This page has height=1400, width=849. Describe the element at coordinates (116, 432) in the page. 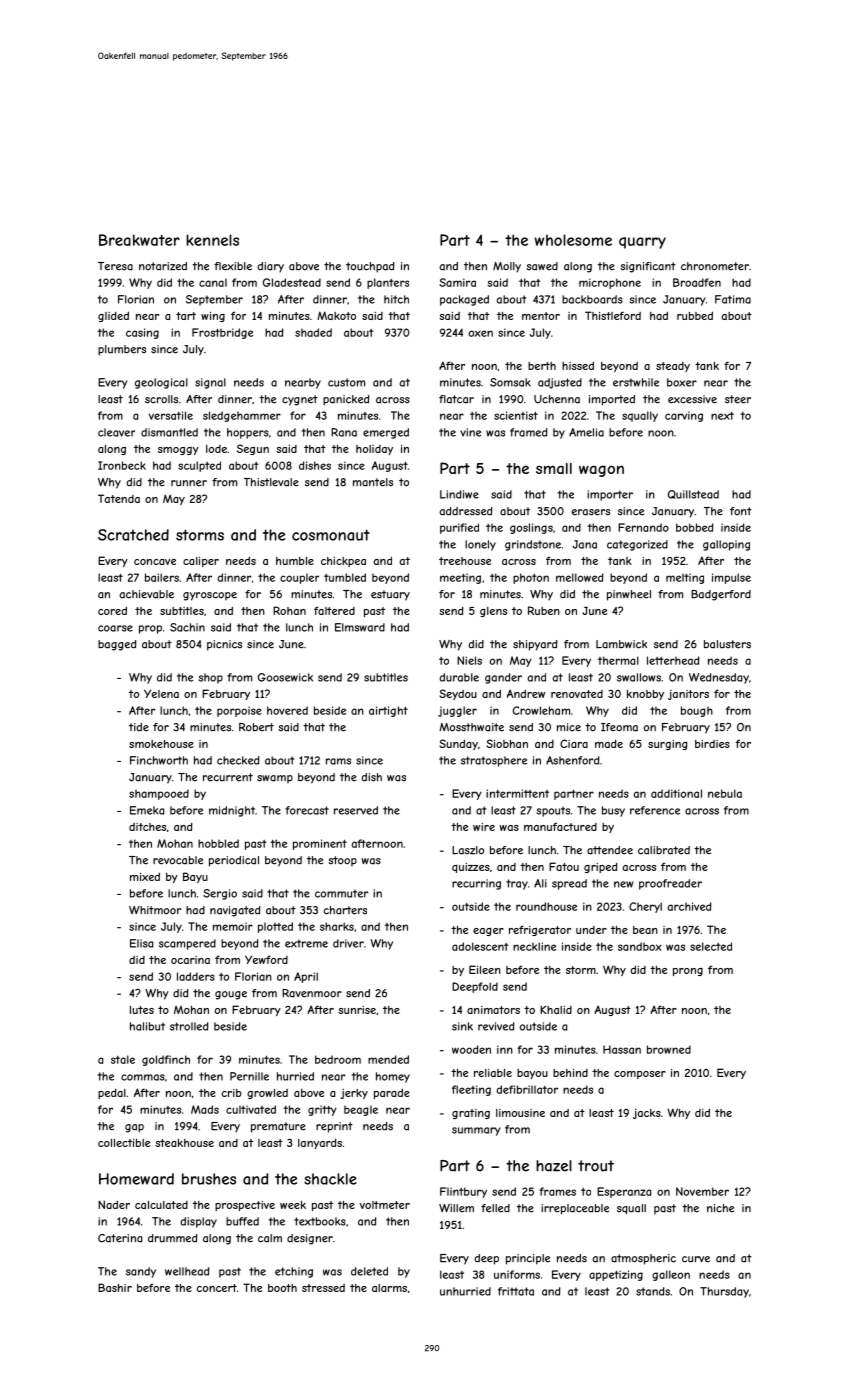

I see `cleaver` at that location.
